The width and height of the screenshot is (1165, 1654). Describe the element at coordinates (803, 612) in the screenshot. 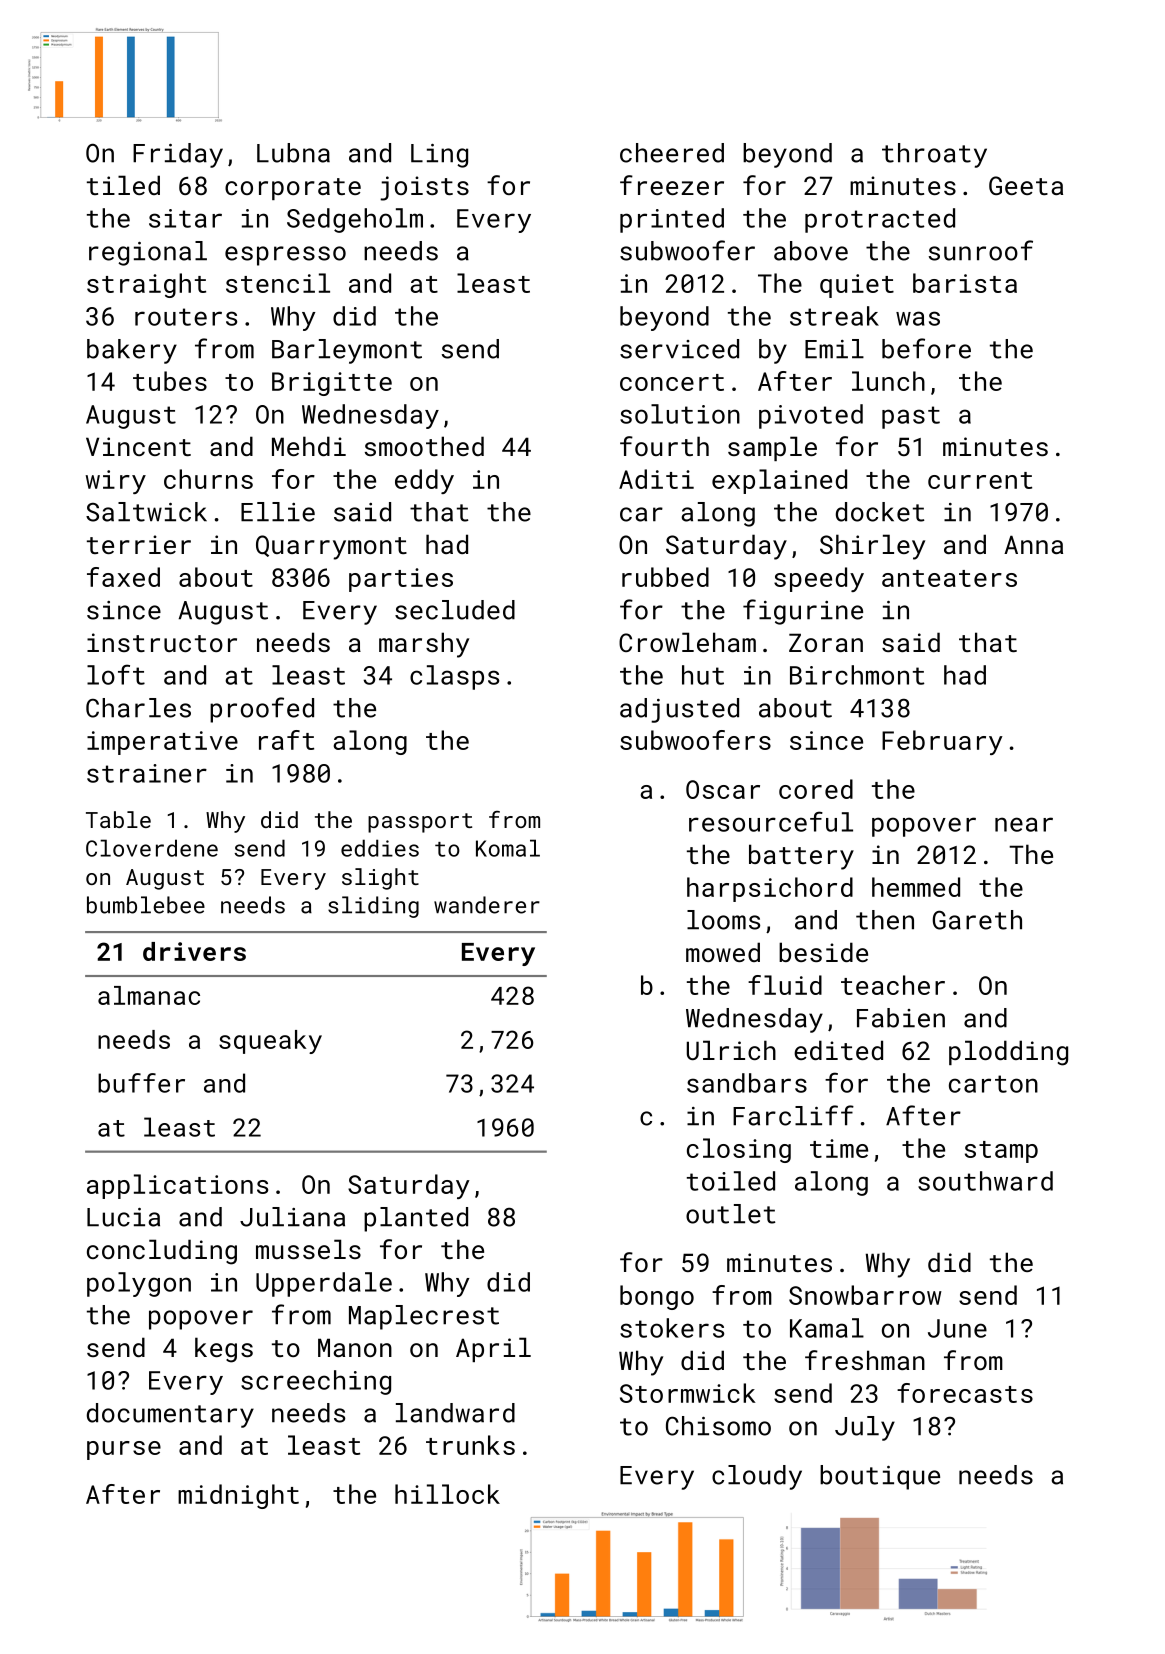

I see `figurine` at that location.
